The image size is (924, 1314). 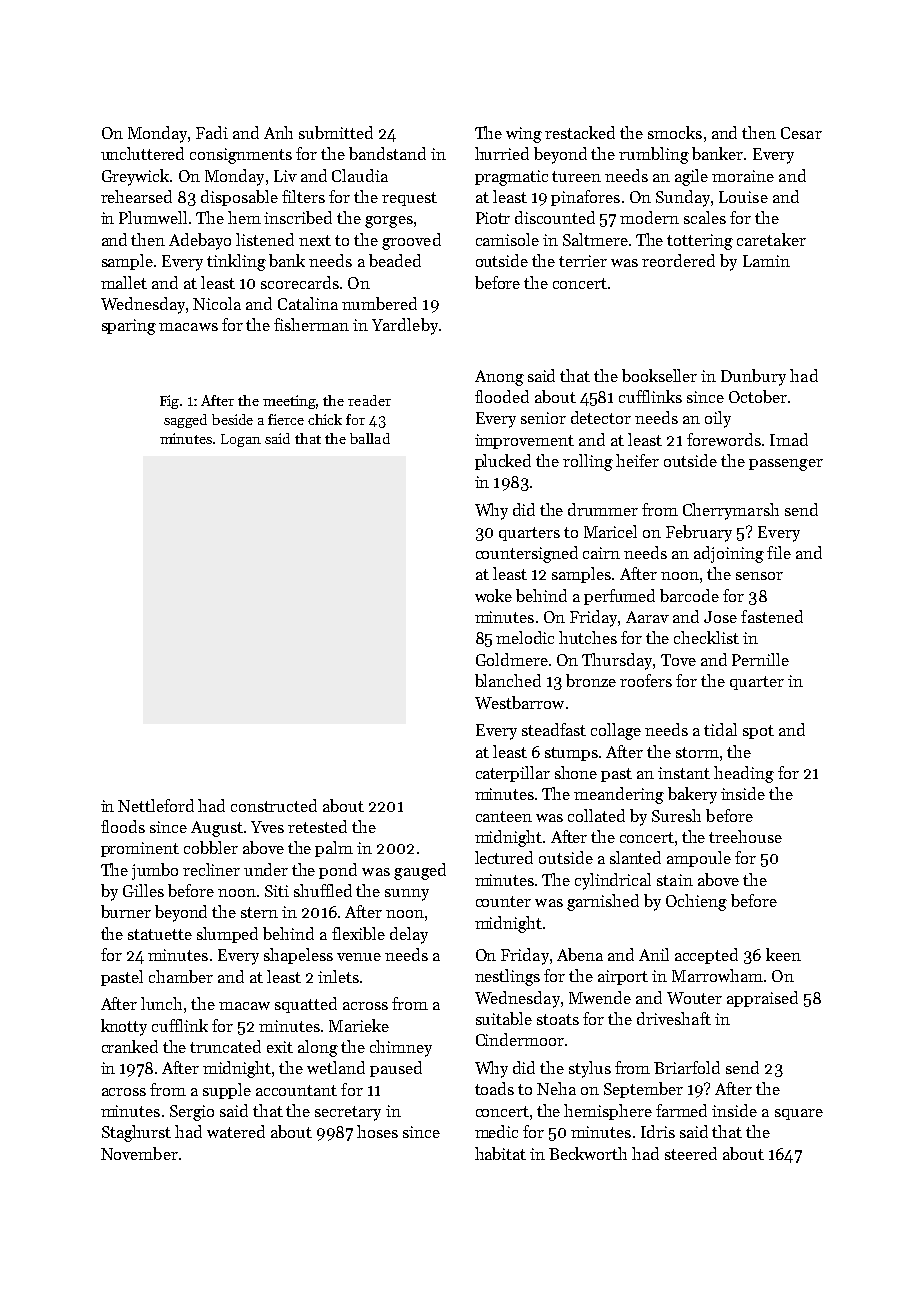 I want to click on retested, so click(x=317, y=826).
